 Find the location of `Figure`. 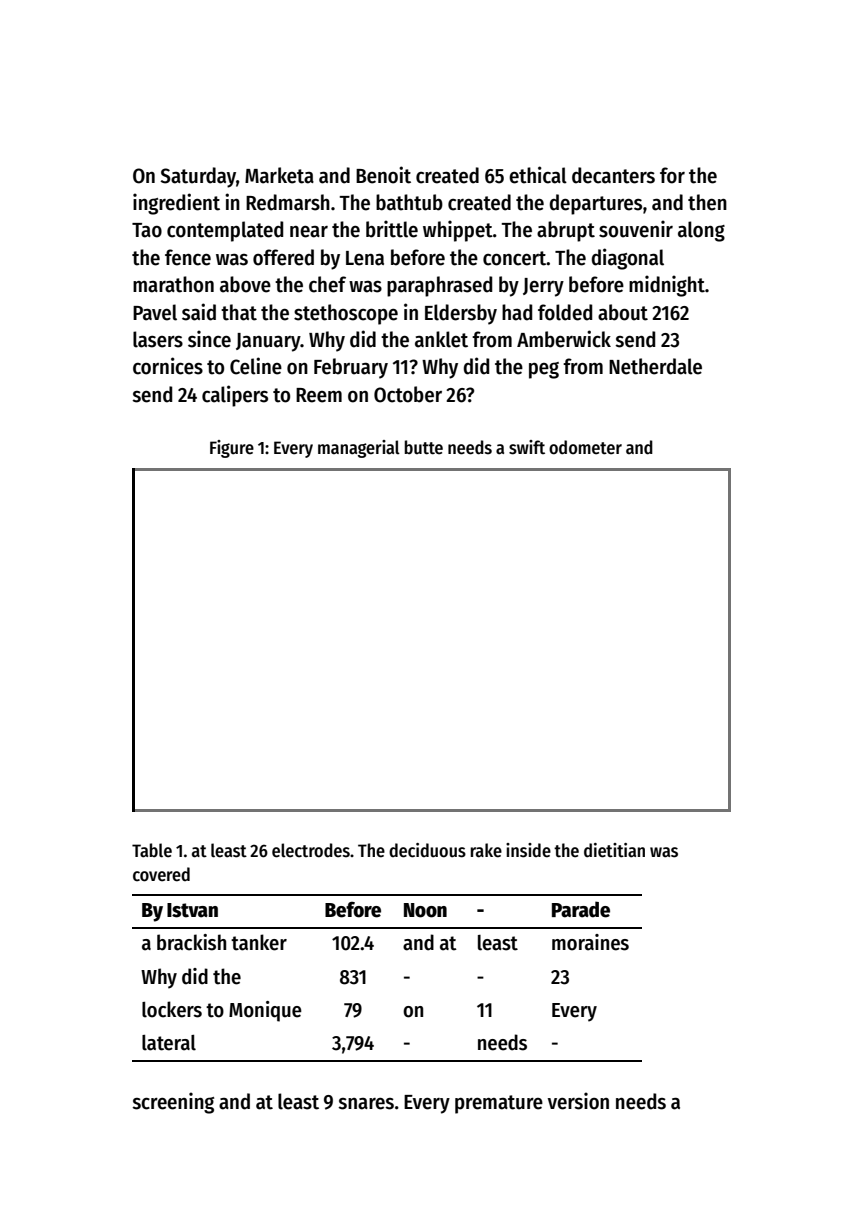

Figure is located at coordinates (232, 449).
